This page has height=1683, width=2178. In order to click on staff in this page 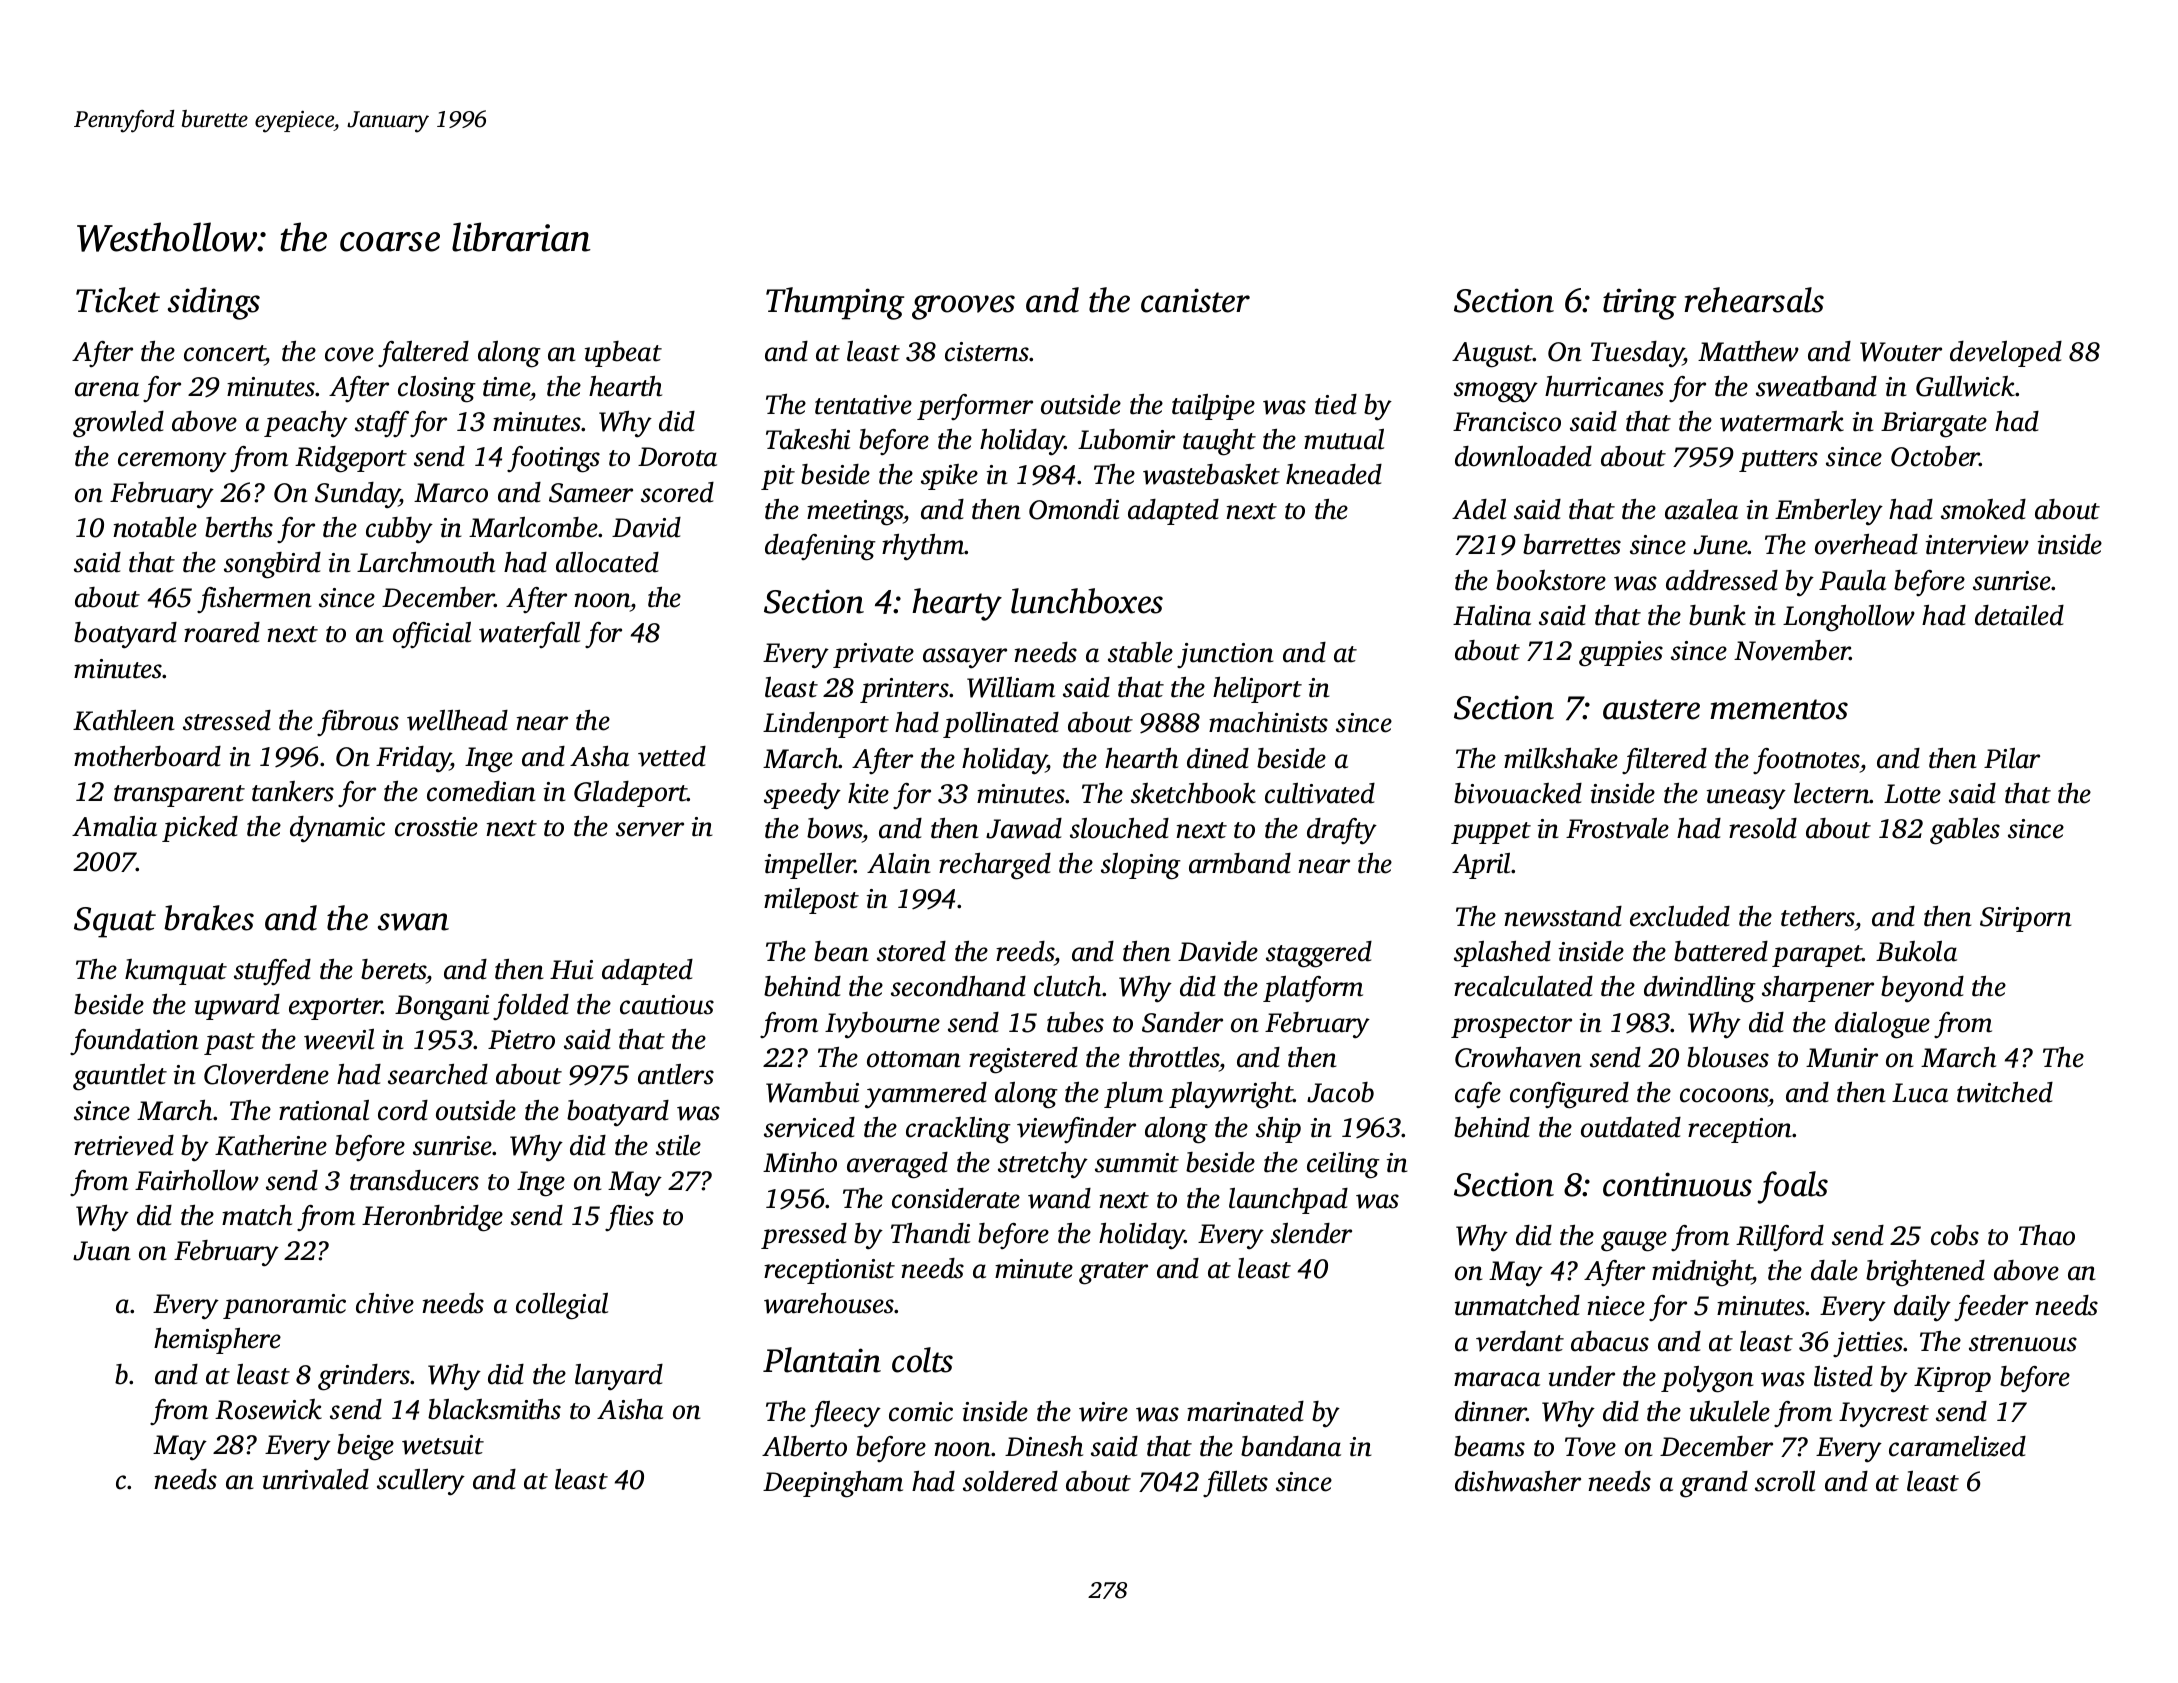, I will do `click(382, 424)`.
